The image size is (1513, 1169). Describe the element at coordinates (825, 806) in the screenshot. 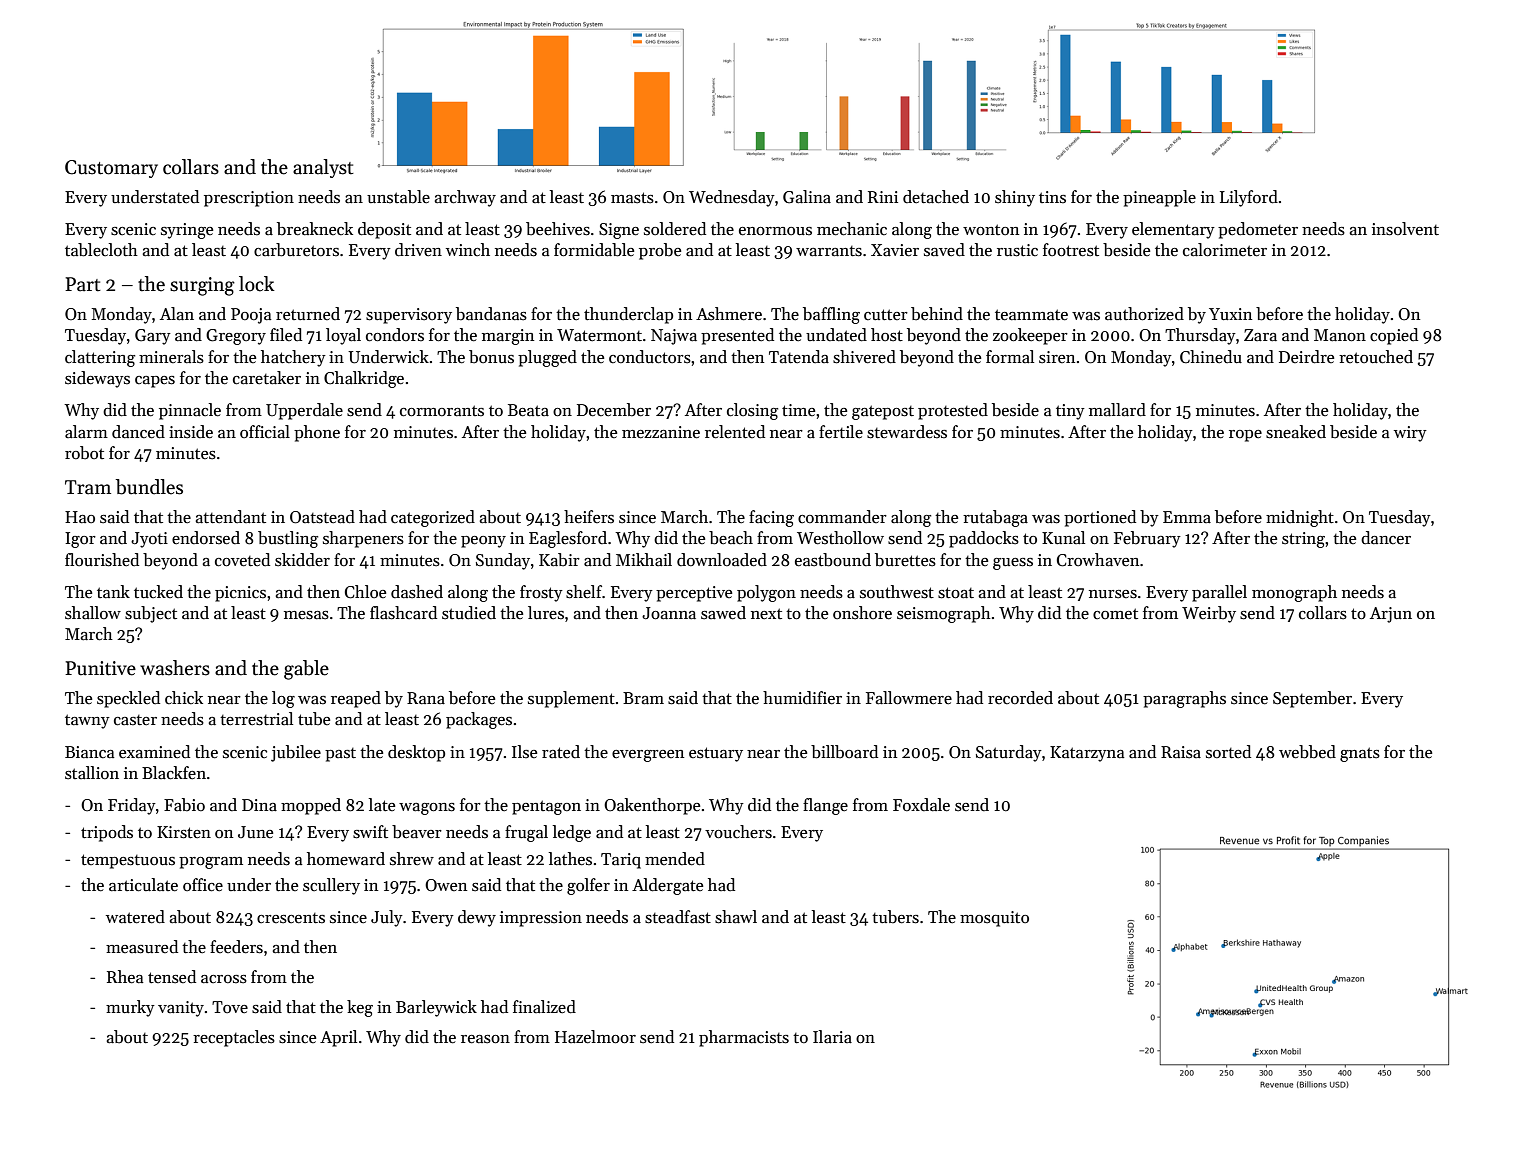

I see `flange` at that location.
